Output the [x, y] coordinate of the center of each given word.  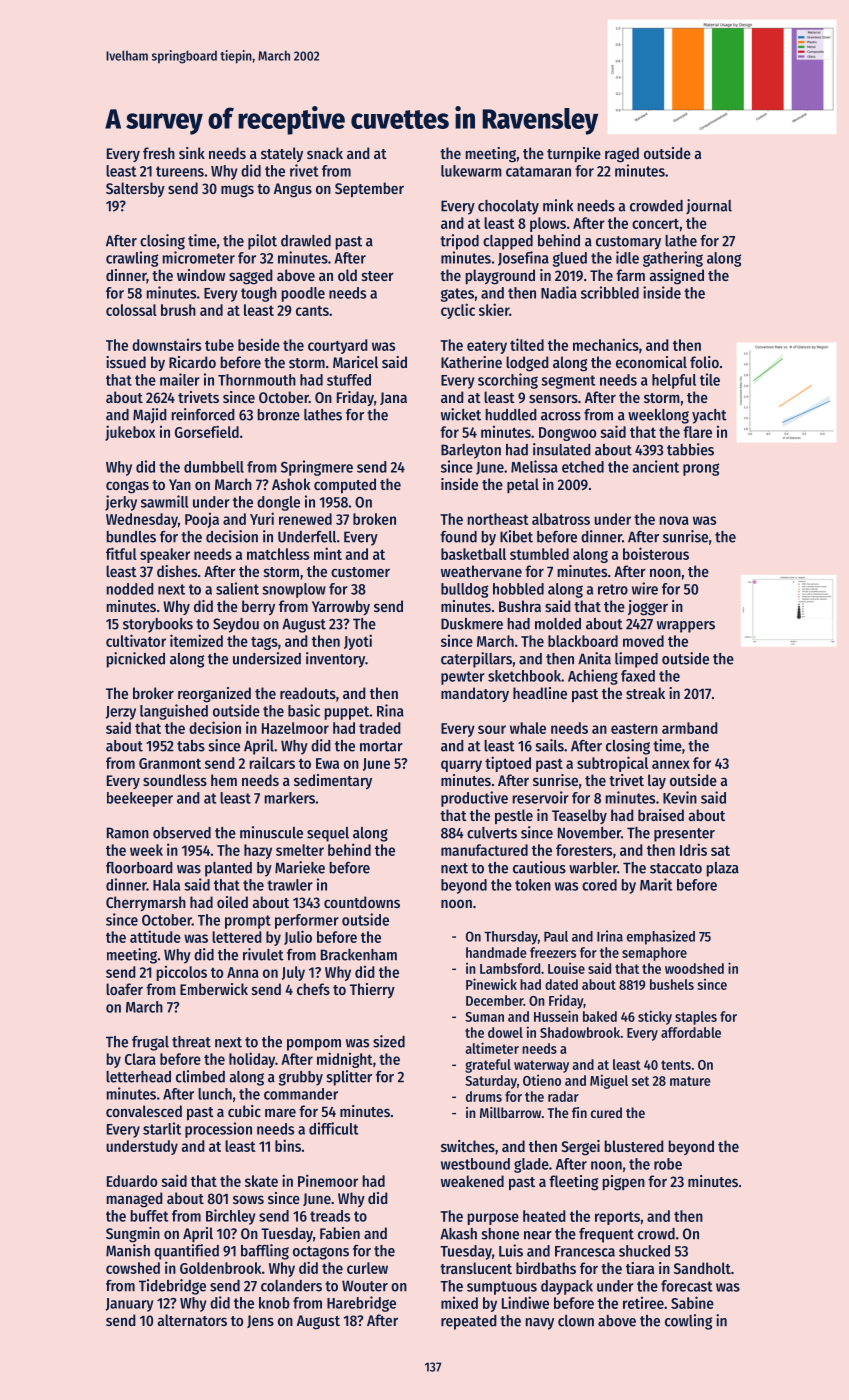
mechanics [606, 344]
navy [540, 1324]
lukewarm [471, 171]
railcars [272, 762]
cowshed [133, 1268]
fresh [159, 153]
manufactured [484, 850]
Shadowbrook [580, 1032]
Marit [656, 884]
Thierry [372, 990]
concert [655, 224]
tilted [527, 344]
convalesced [144, 1111]
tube [219, 345]
